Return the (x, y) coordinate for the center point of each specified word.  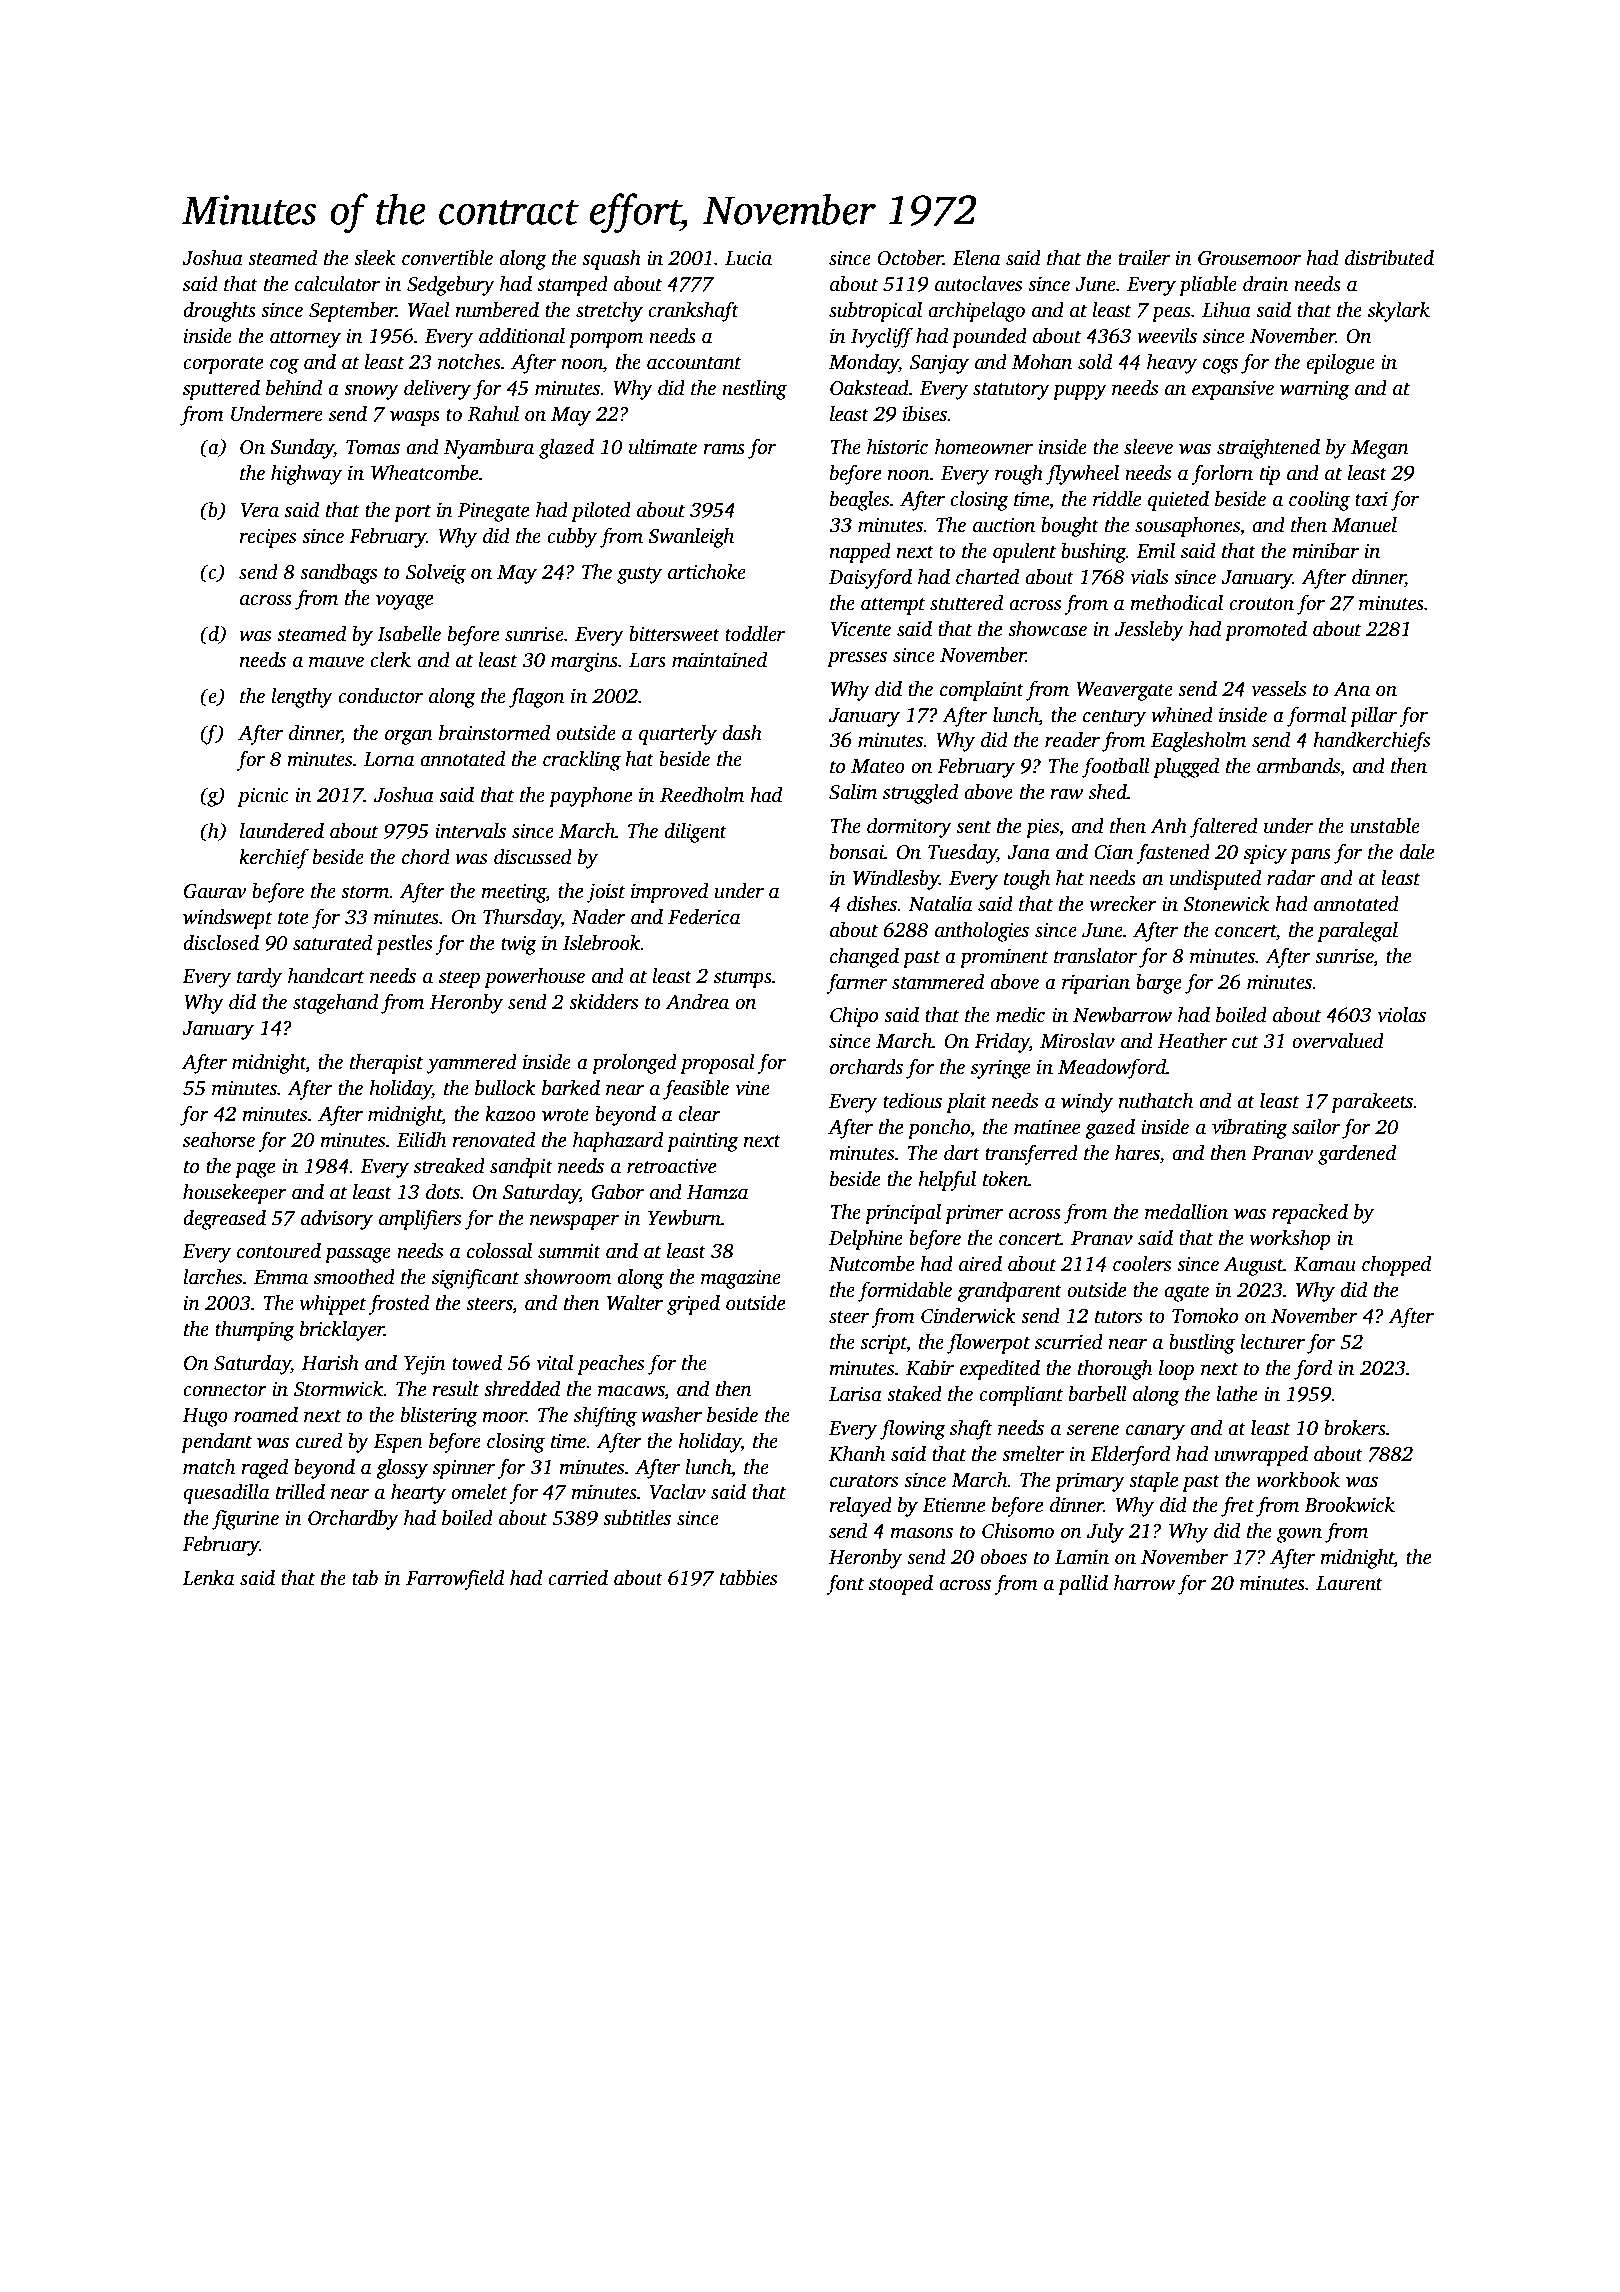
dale (1416, 852)
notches (469, 362)
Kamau (1325, 1264)
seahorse (219, 1140)
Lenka (208, 1578)
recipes (267, 538)
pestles (404, 945)
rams (724, 449)
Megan (1380, 449)
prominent (1004, 958)
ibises (925, 414)
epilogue (1340, 364)
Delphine (866, 1240)
